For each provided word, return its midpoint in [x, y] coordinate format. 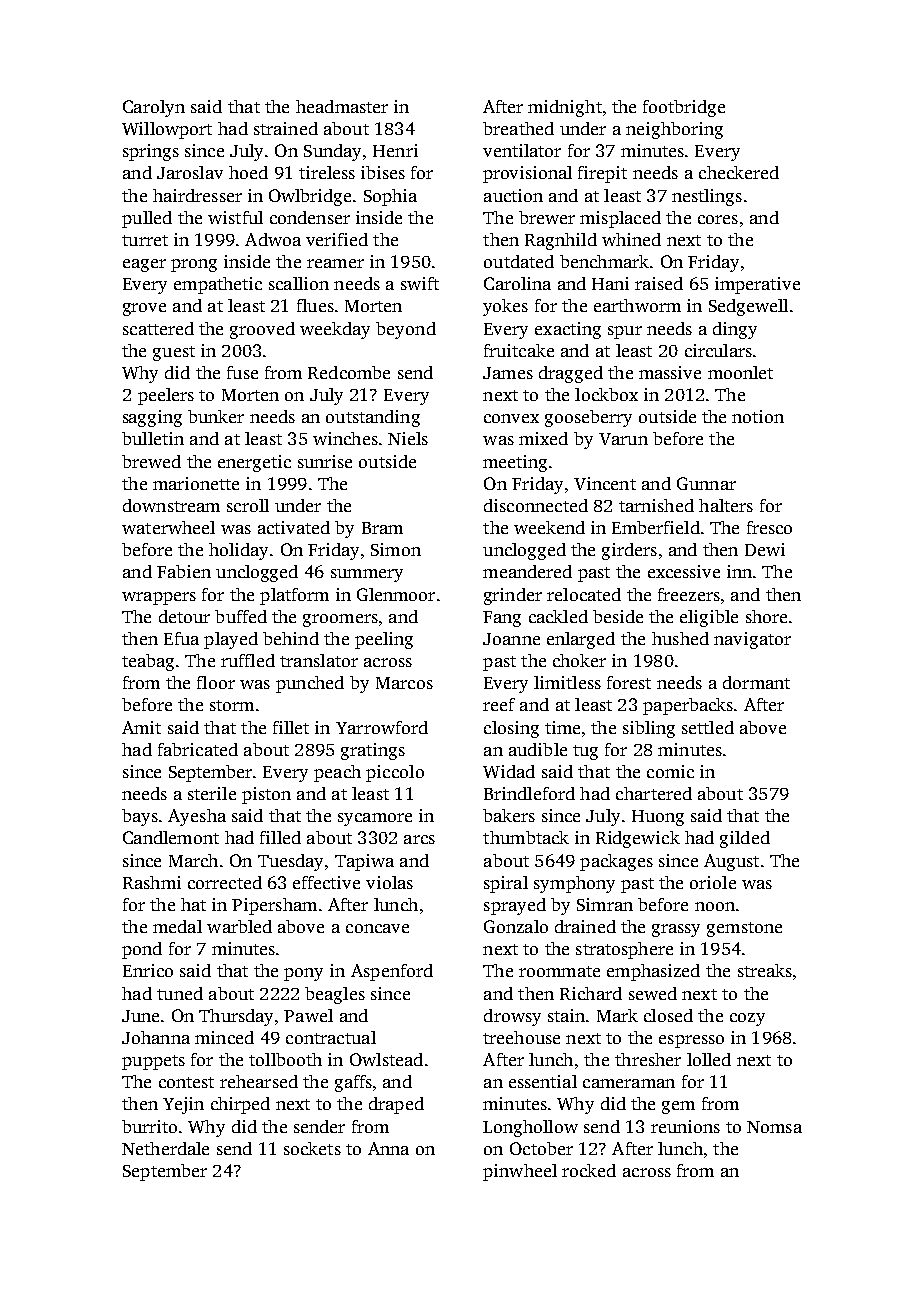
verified [337, 239]
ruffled [248, 660]
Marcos [404, 683]
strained [286, 128]
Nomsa [774, 1127]
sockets [312, 1148]
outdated [519, 261]
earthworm [637, 305]
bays [140, 817]
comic [670, 771]
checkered [739, 172]
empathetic [218, 285]
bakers [509, 815]
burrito [149, 1126]
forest [629, 682]
